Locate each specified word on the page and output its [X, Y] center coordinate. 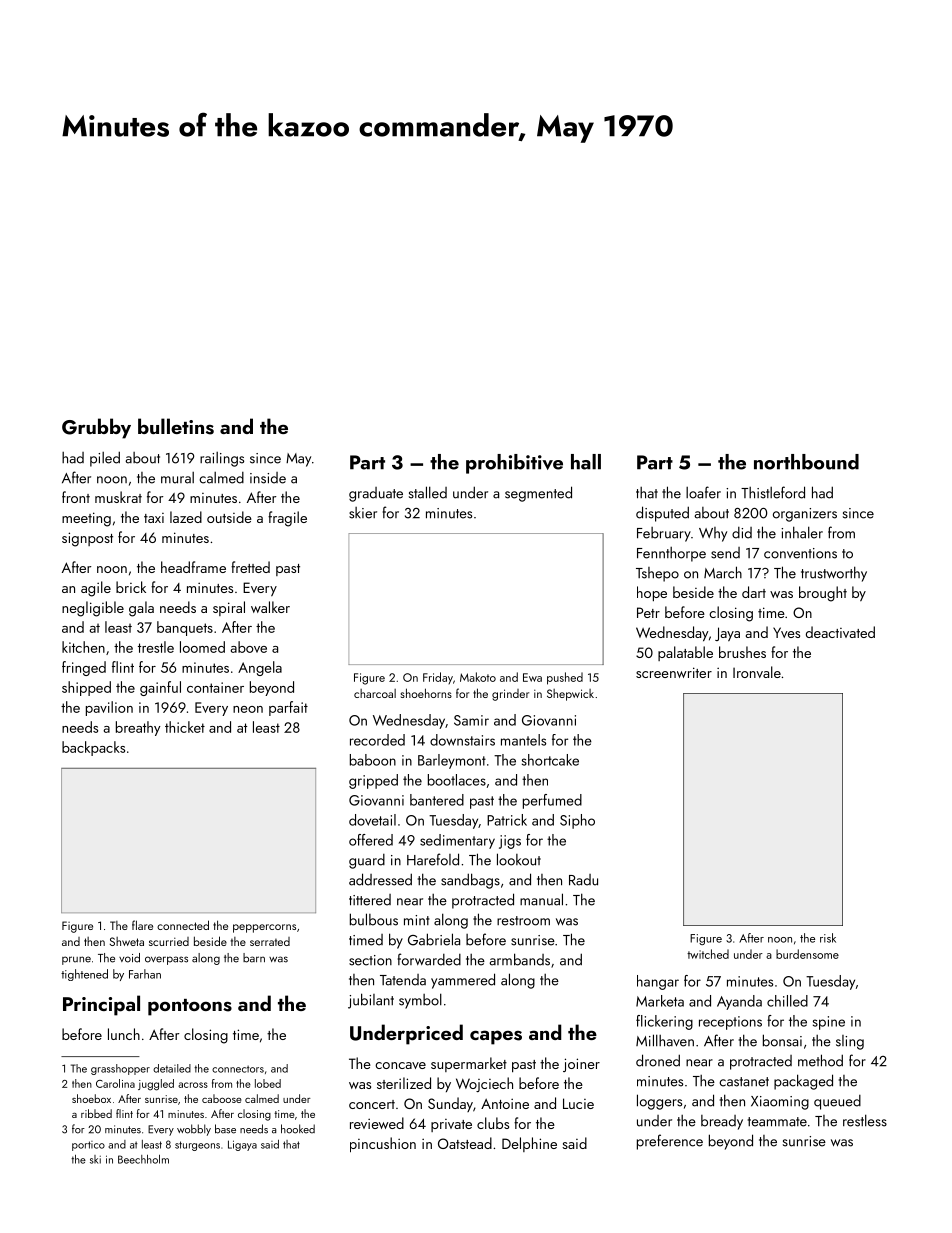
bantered [437, 800]
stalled [428, 492]
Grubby [96, 428]
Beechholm [143, 1159]
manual [541, 899]
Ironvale [757, 672]
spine [829, 1023]
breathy [138, 728]
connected [183, 925]
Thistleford [773, 492]
